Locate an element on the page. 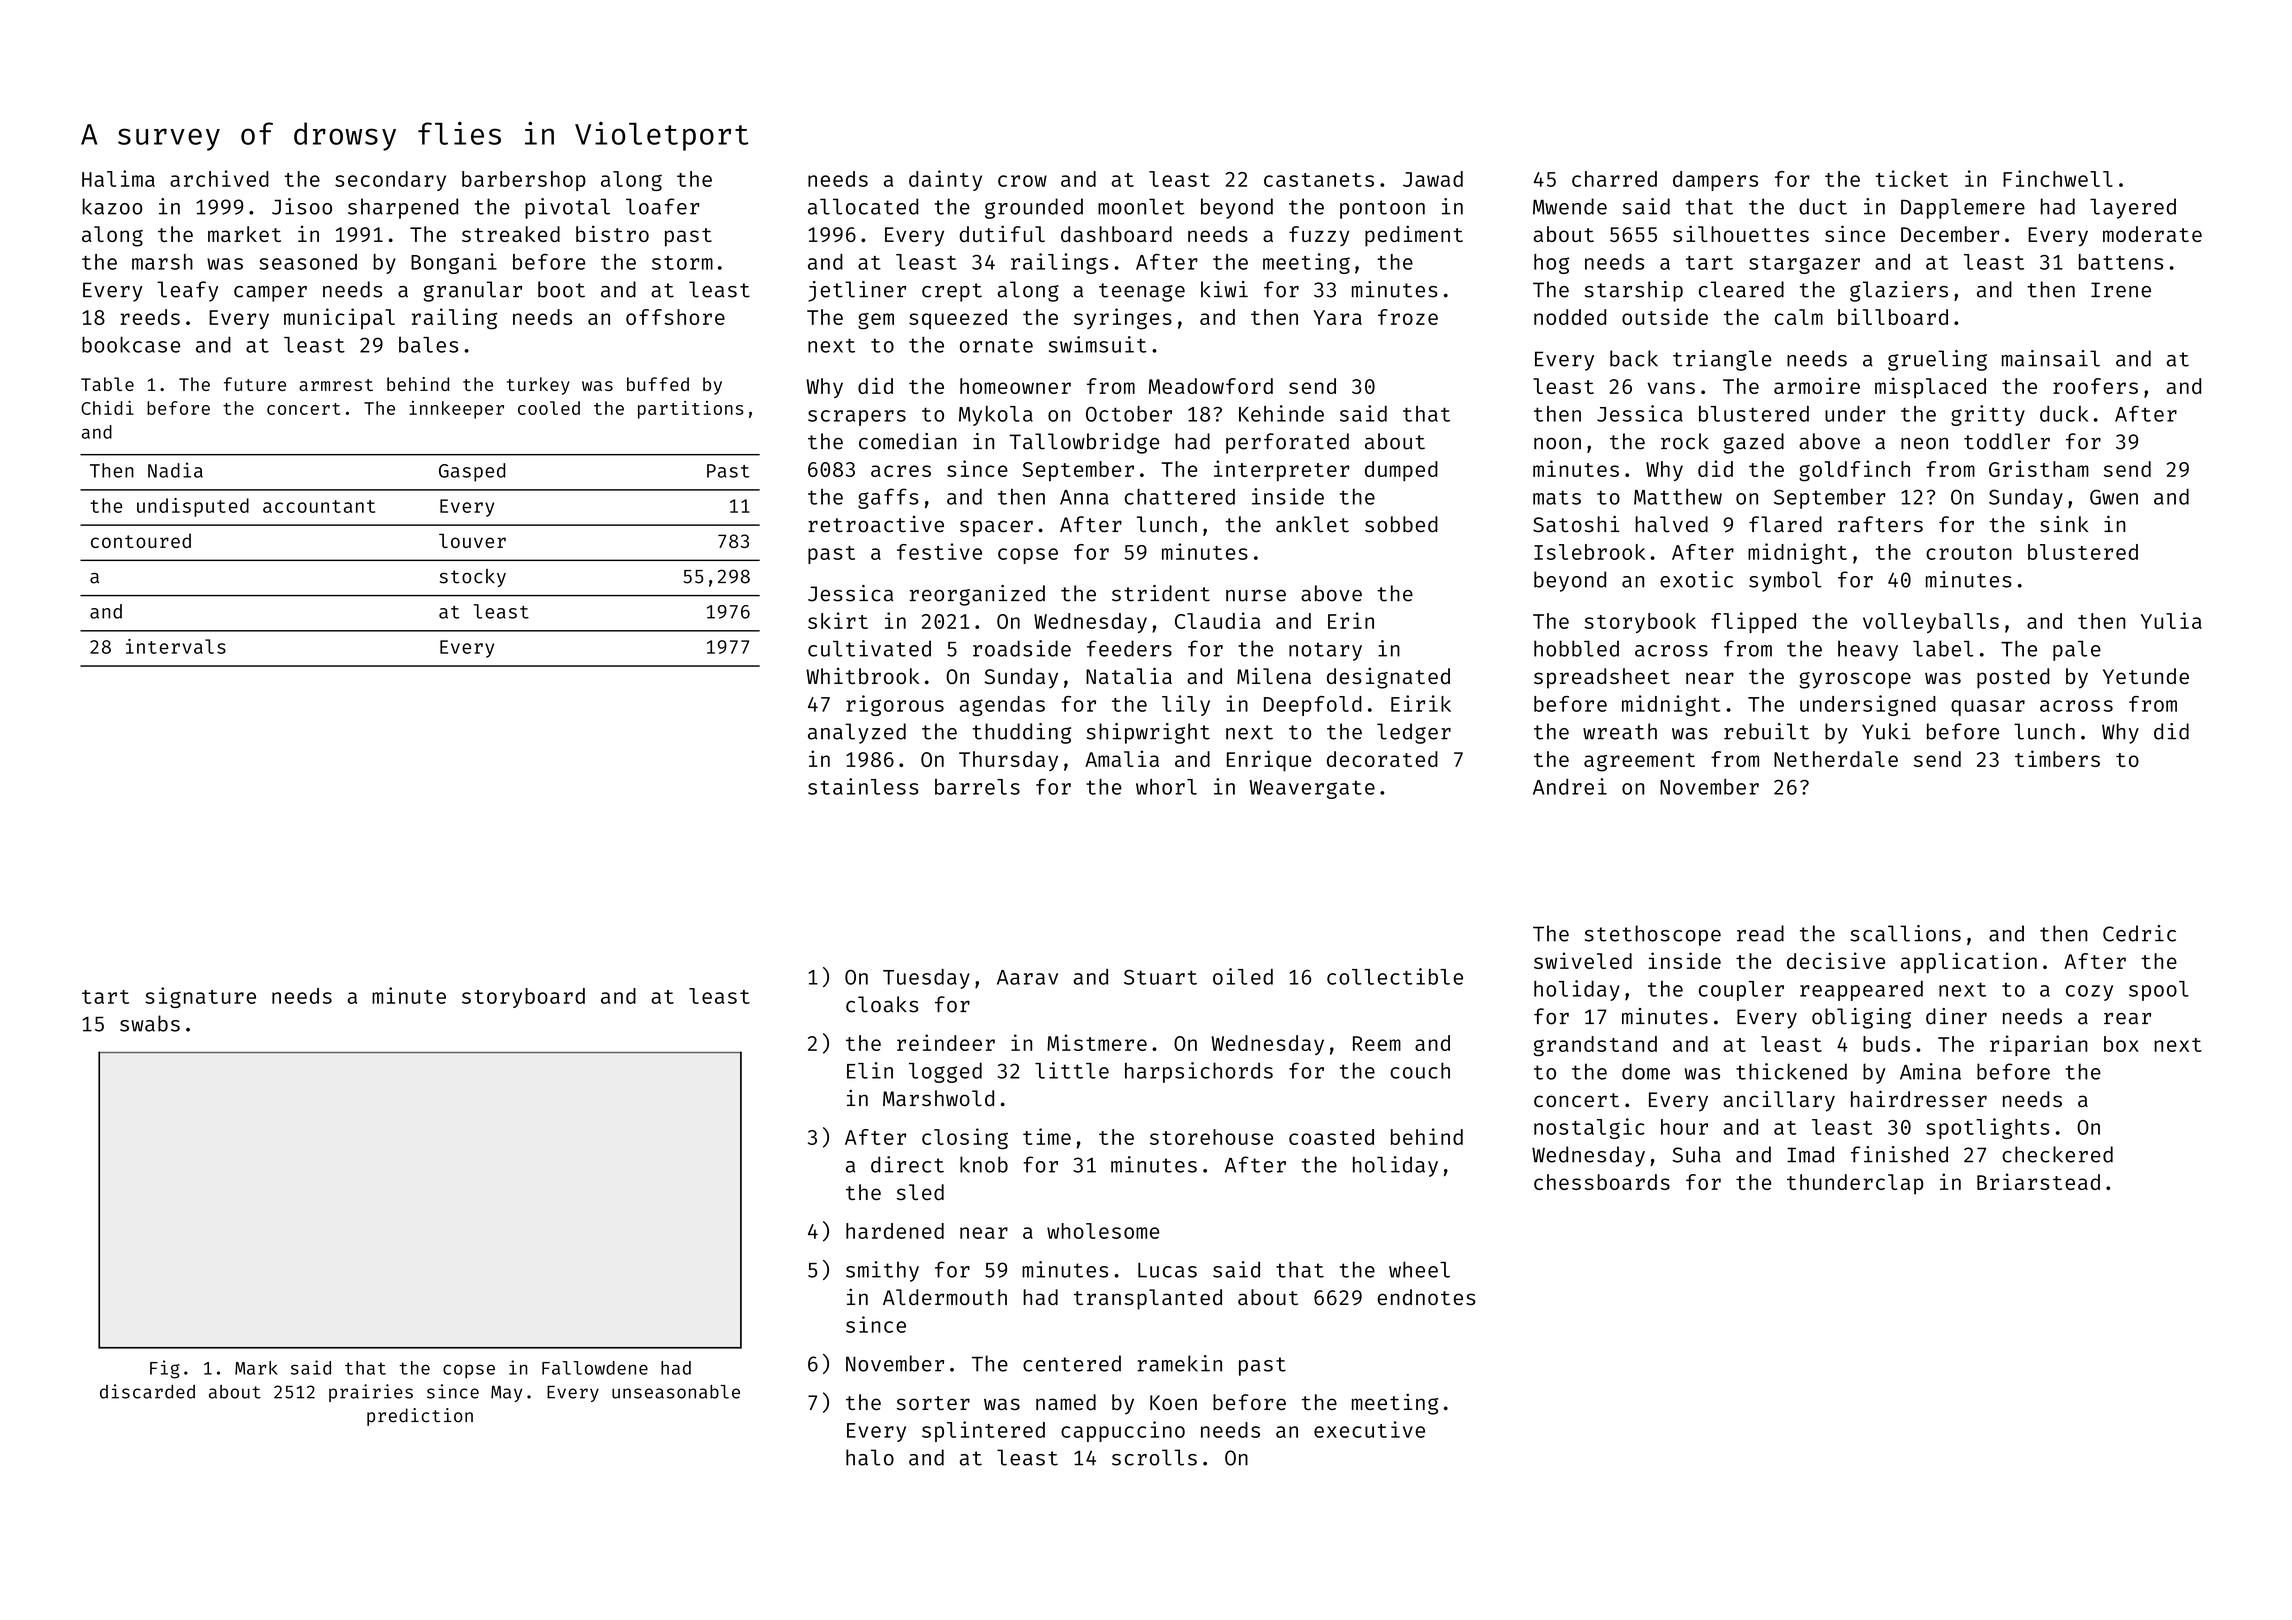  dome is located at coordinates (1646, 1071).
